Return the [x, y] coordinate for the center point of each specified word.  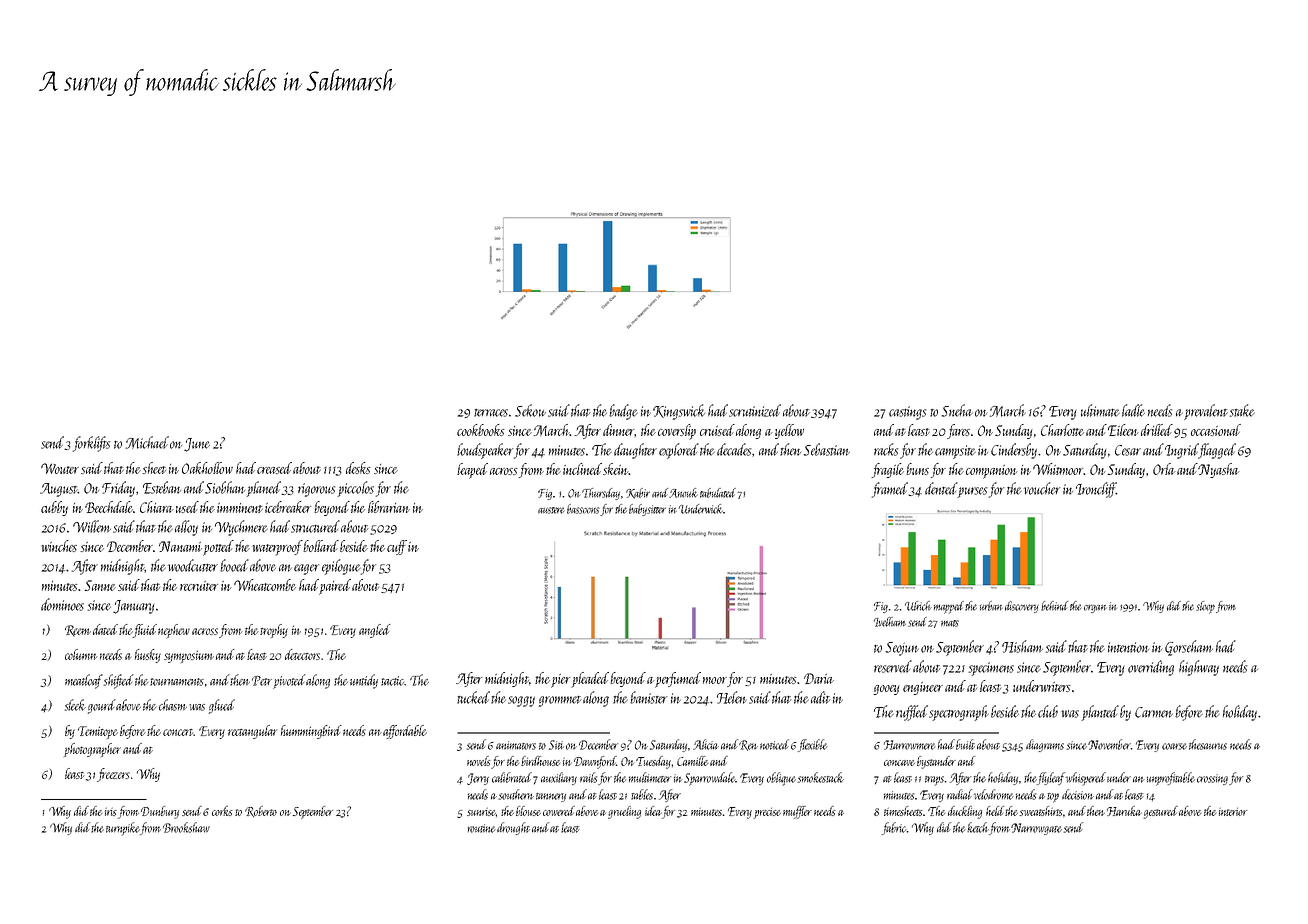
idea [653, 811]
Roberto [261, 812]
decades [734, 449]
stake [1242, 410]
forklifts [91, 444]
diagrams [1045, 745]
